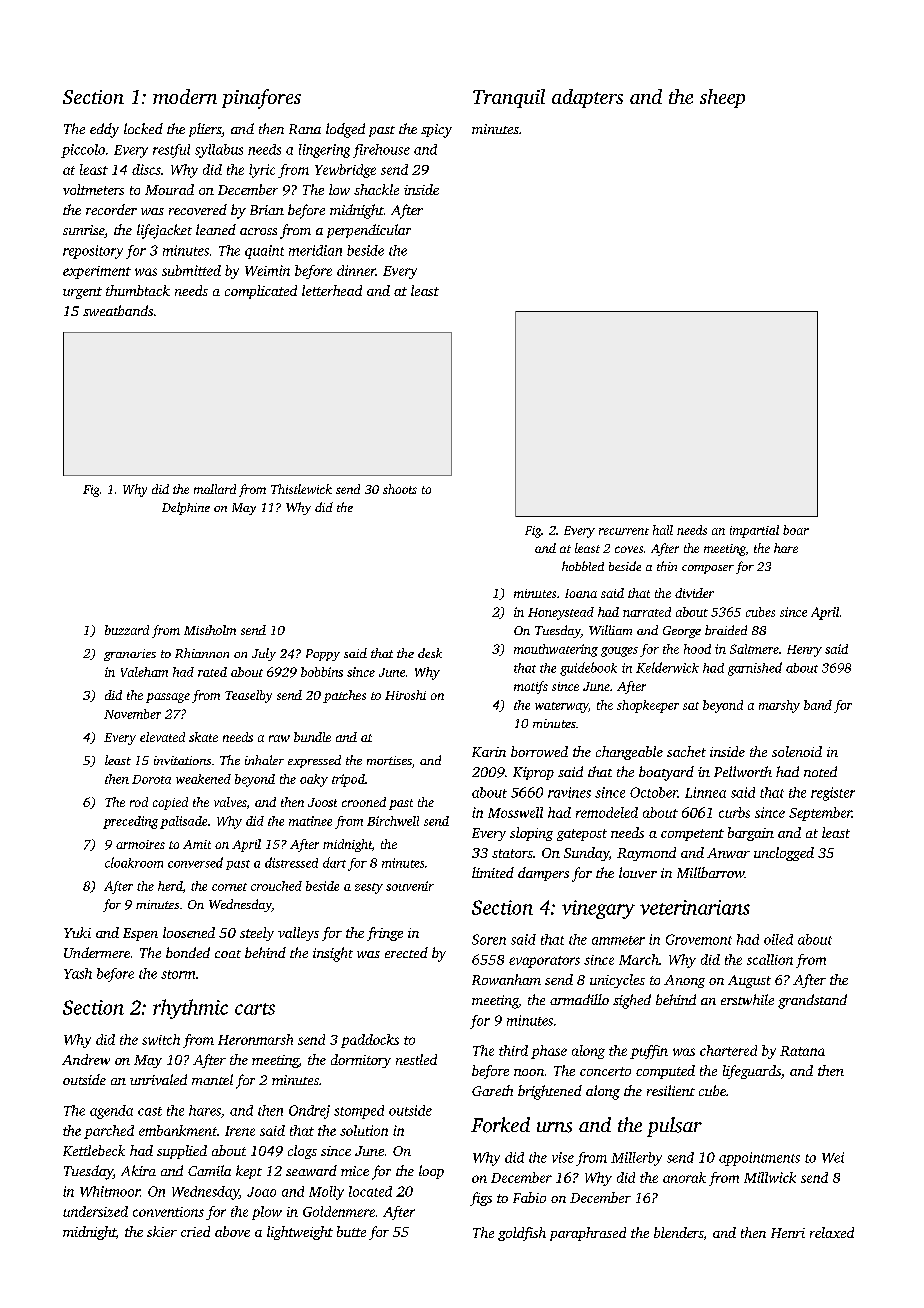 The height and width of the screenshot is (1308, 924). What do you see at coordinates (796, 530) in the screenshot?
I see `boar` at bounding box center [796, 530].
